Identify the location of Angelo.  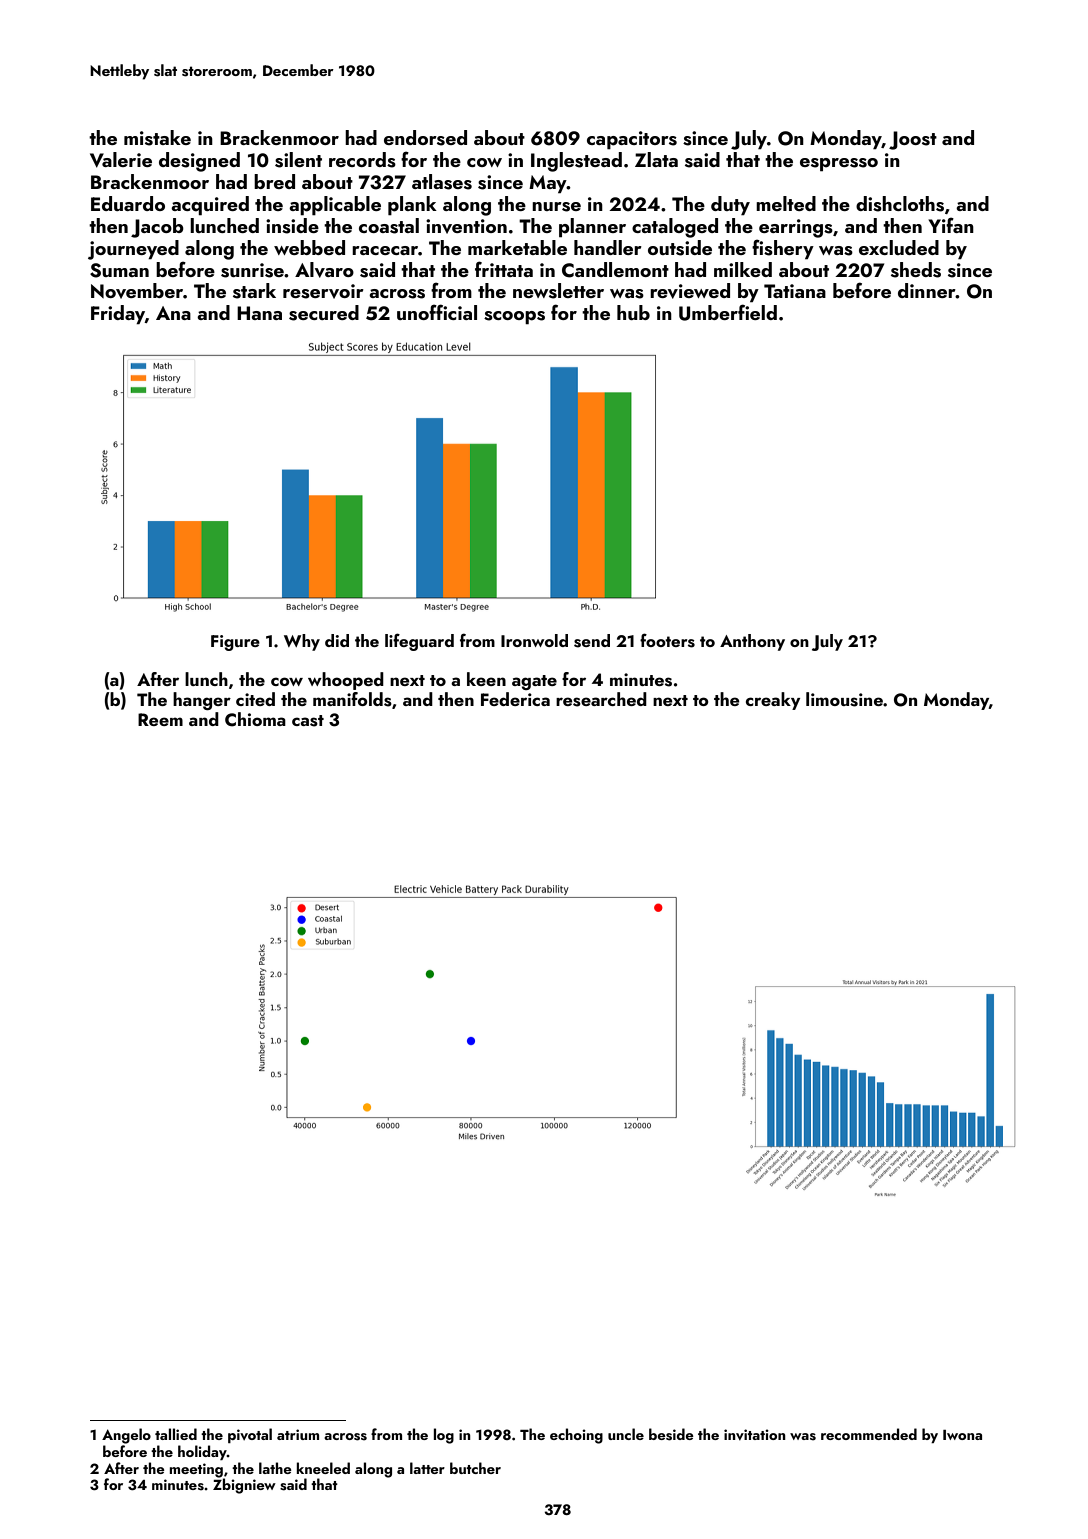
(126, 1436).
